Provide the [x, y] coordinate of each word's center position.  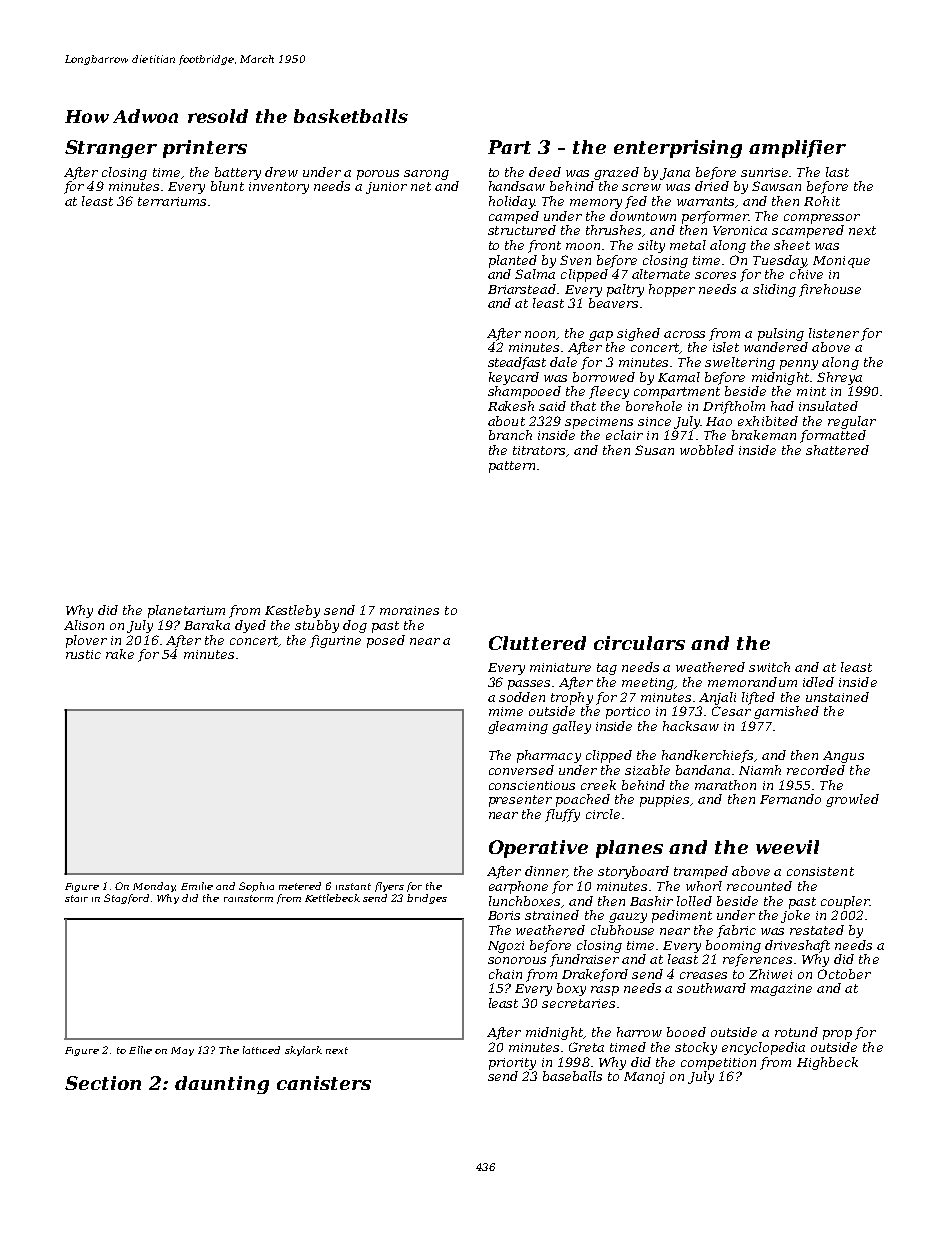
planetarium [186, 611]
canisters [324, 1083]
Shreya [839, 378]
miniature [560, 667]
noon [540, 334]
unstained [837, 697]
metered [300, 886]
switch [769, 667]
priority [512, 1064]
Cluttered [537, 643]
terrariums [172, 201]
